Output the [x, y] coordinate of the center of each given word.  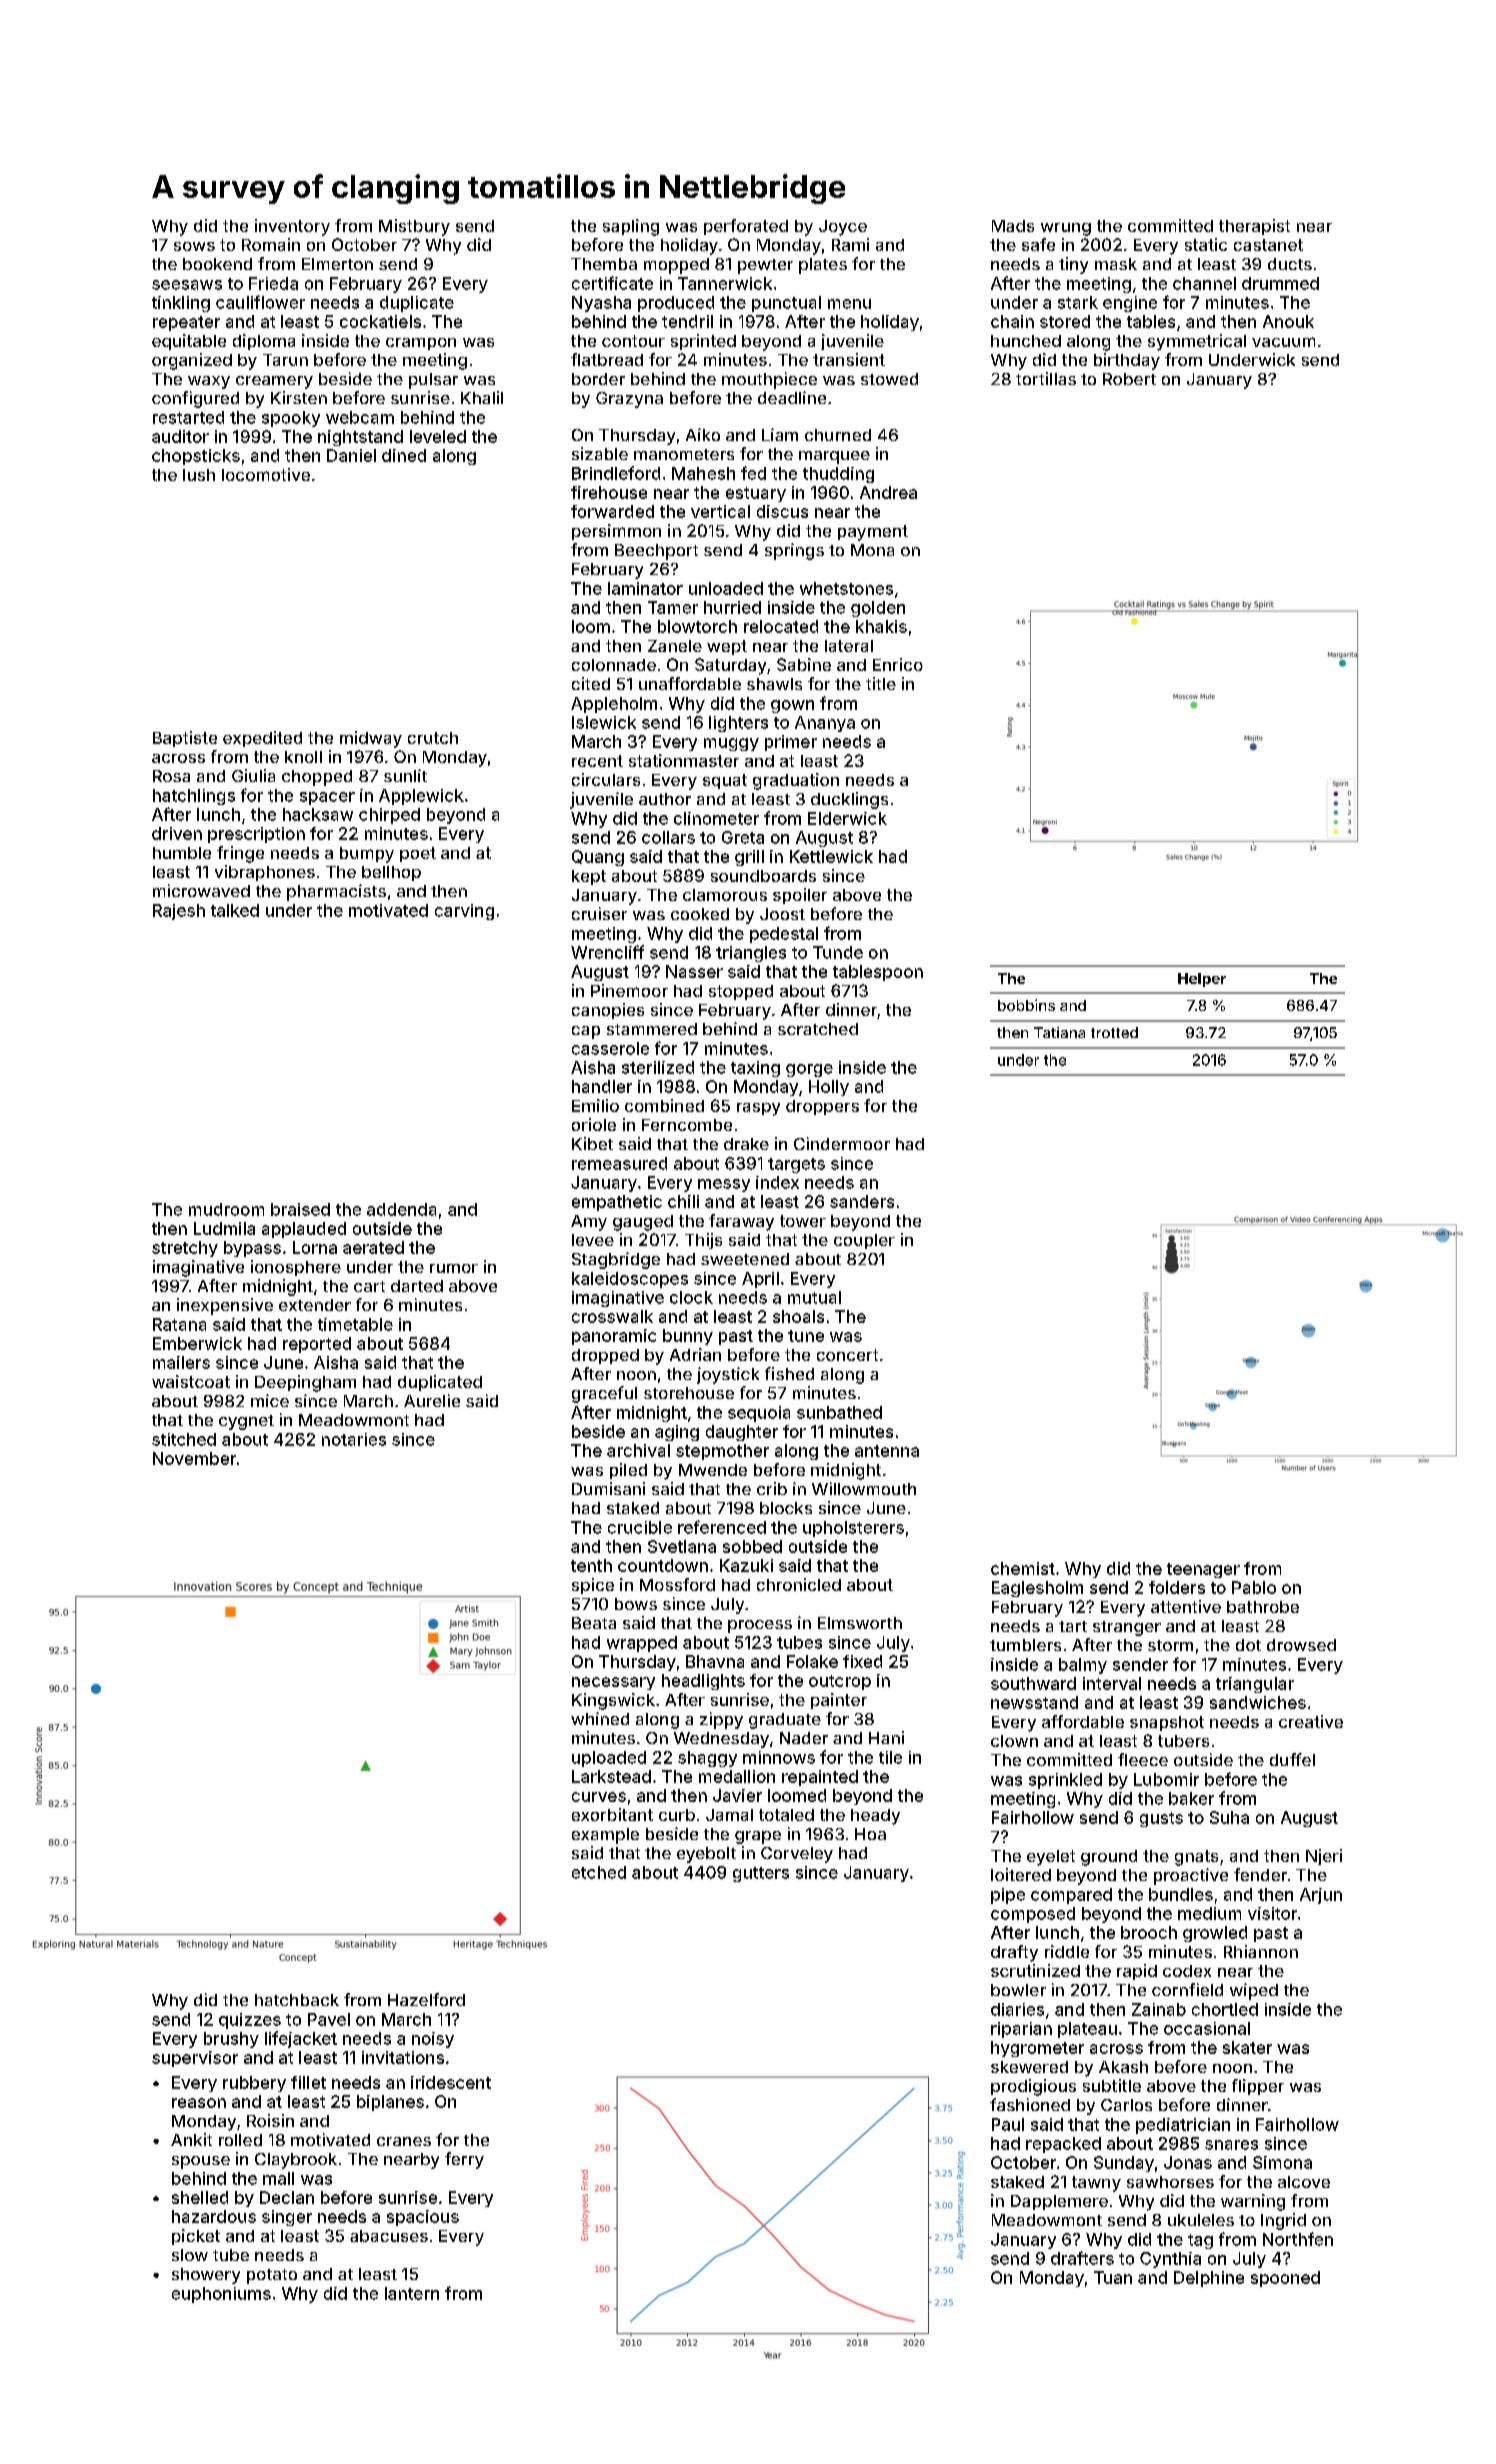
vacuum [1283, 342]
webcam [360, 417]
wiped [1254, 1991]
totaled [786, 1815]
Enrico [898, 664]
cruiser [599, 913]
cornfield [1187, 1989]
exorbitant [612, 1814]
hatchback [297, 2000]
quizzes [250, 2021]
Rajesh [179, 912]
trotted [1114, 1032]
